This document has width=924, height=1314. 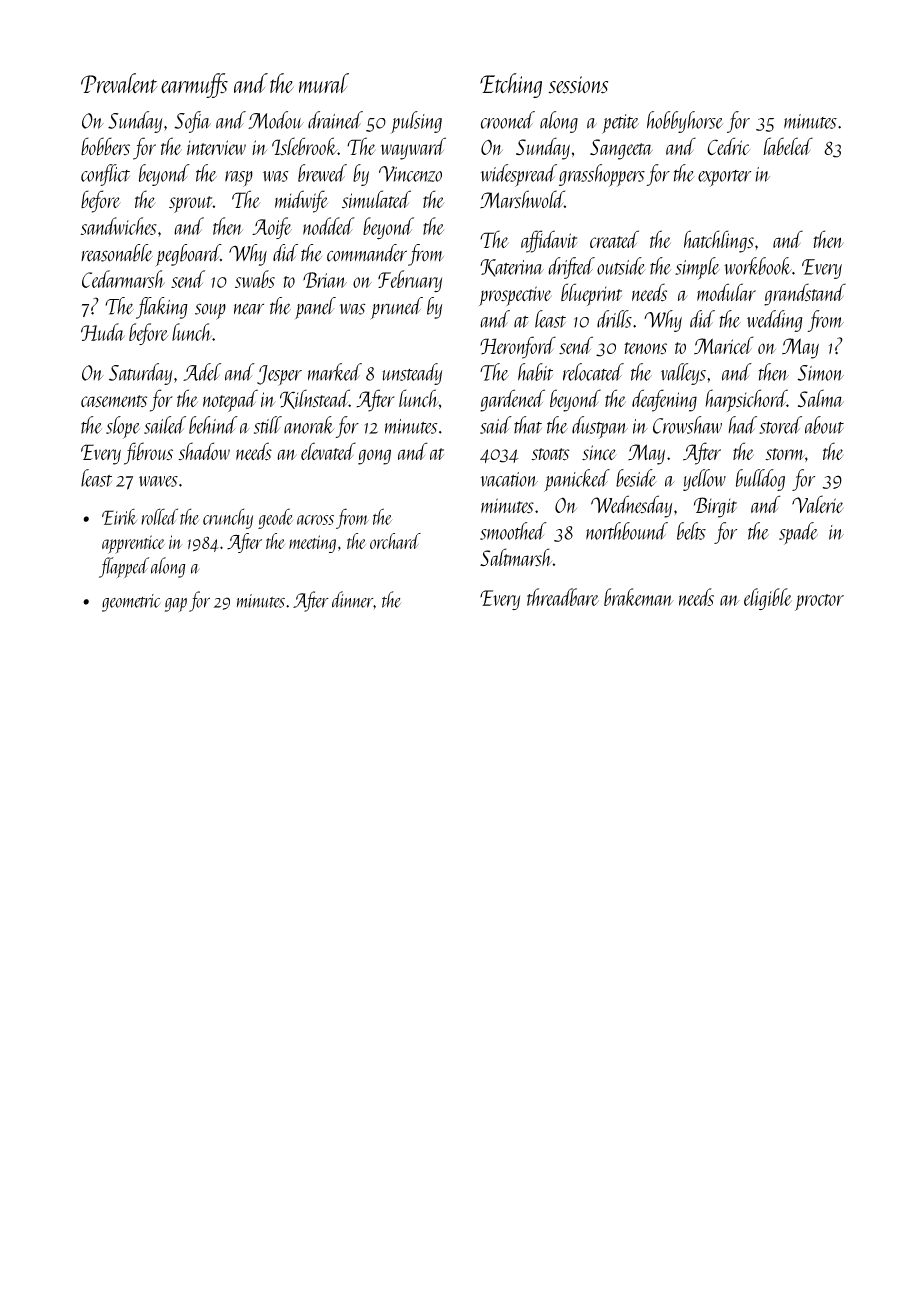 I want to click on mural, so click(x=324, y=83).
